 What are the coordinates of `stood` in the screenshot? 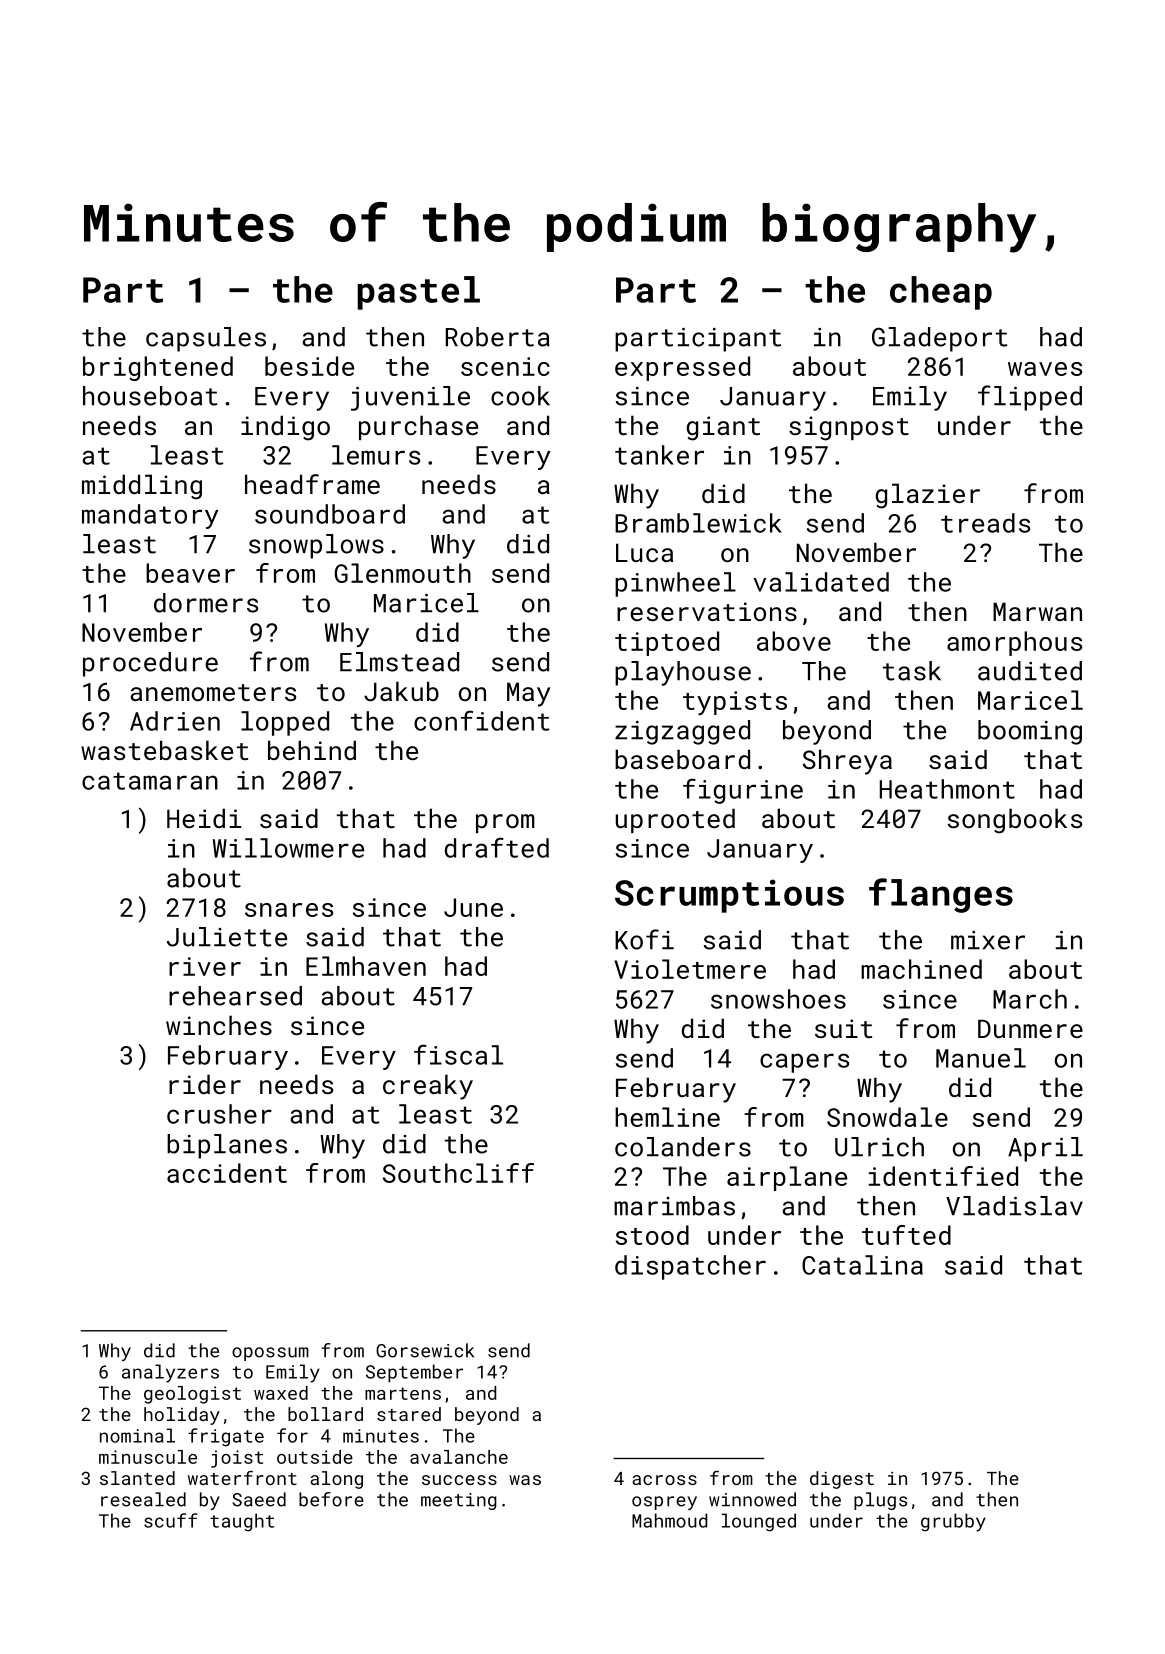 It's located at (652, 1235).
